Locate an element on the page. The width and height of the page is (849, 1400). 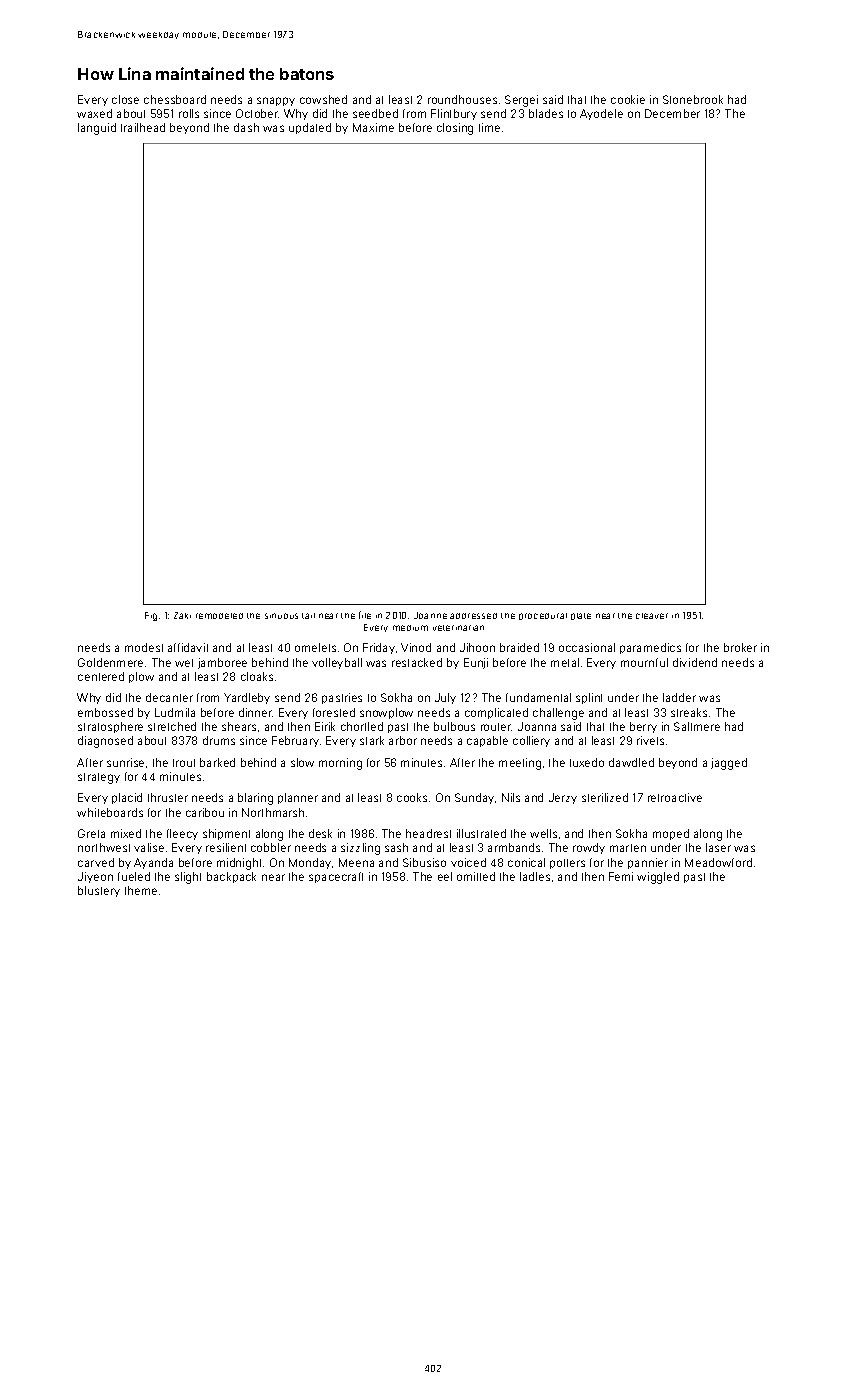
trailhead is located at coordinates (143, 127).
